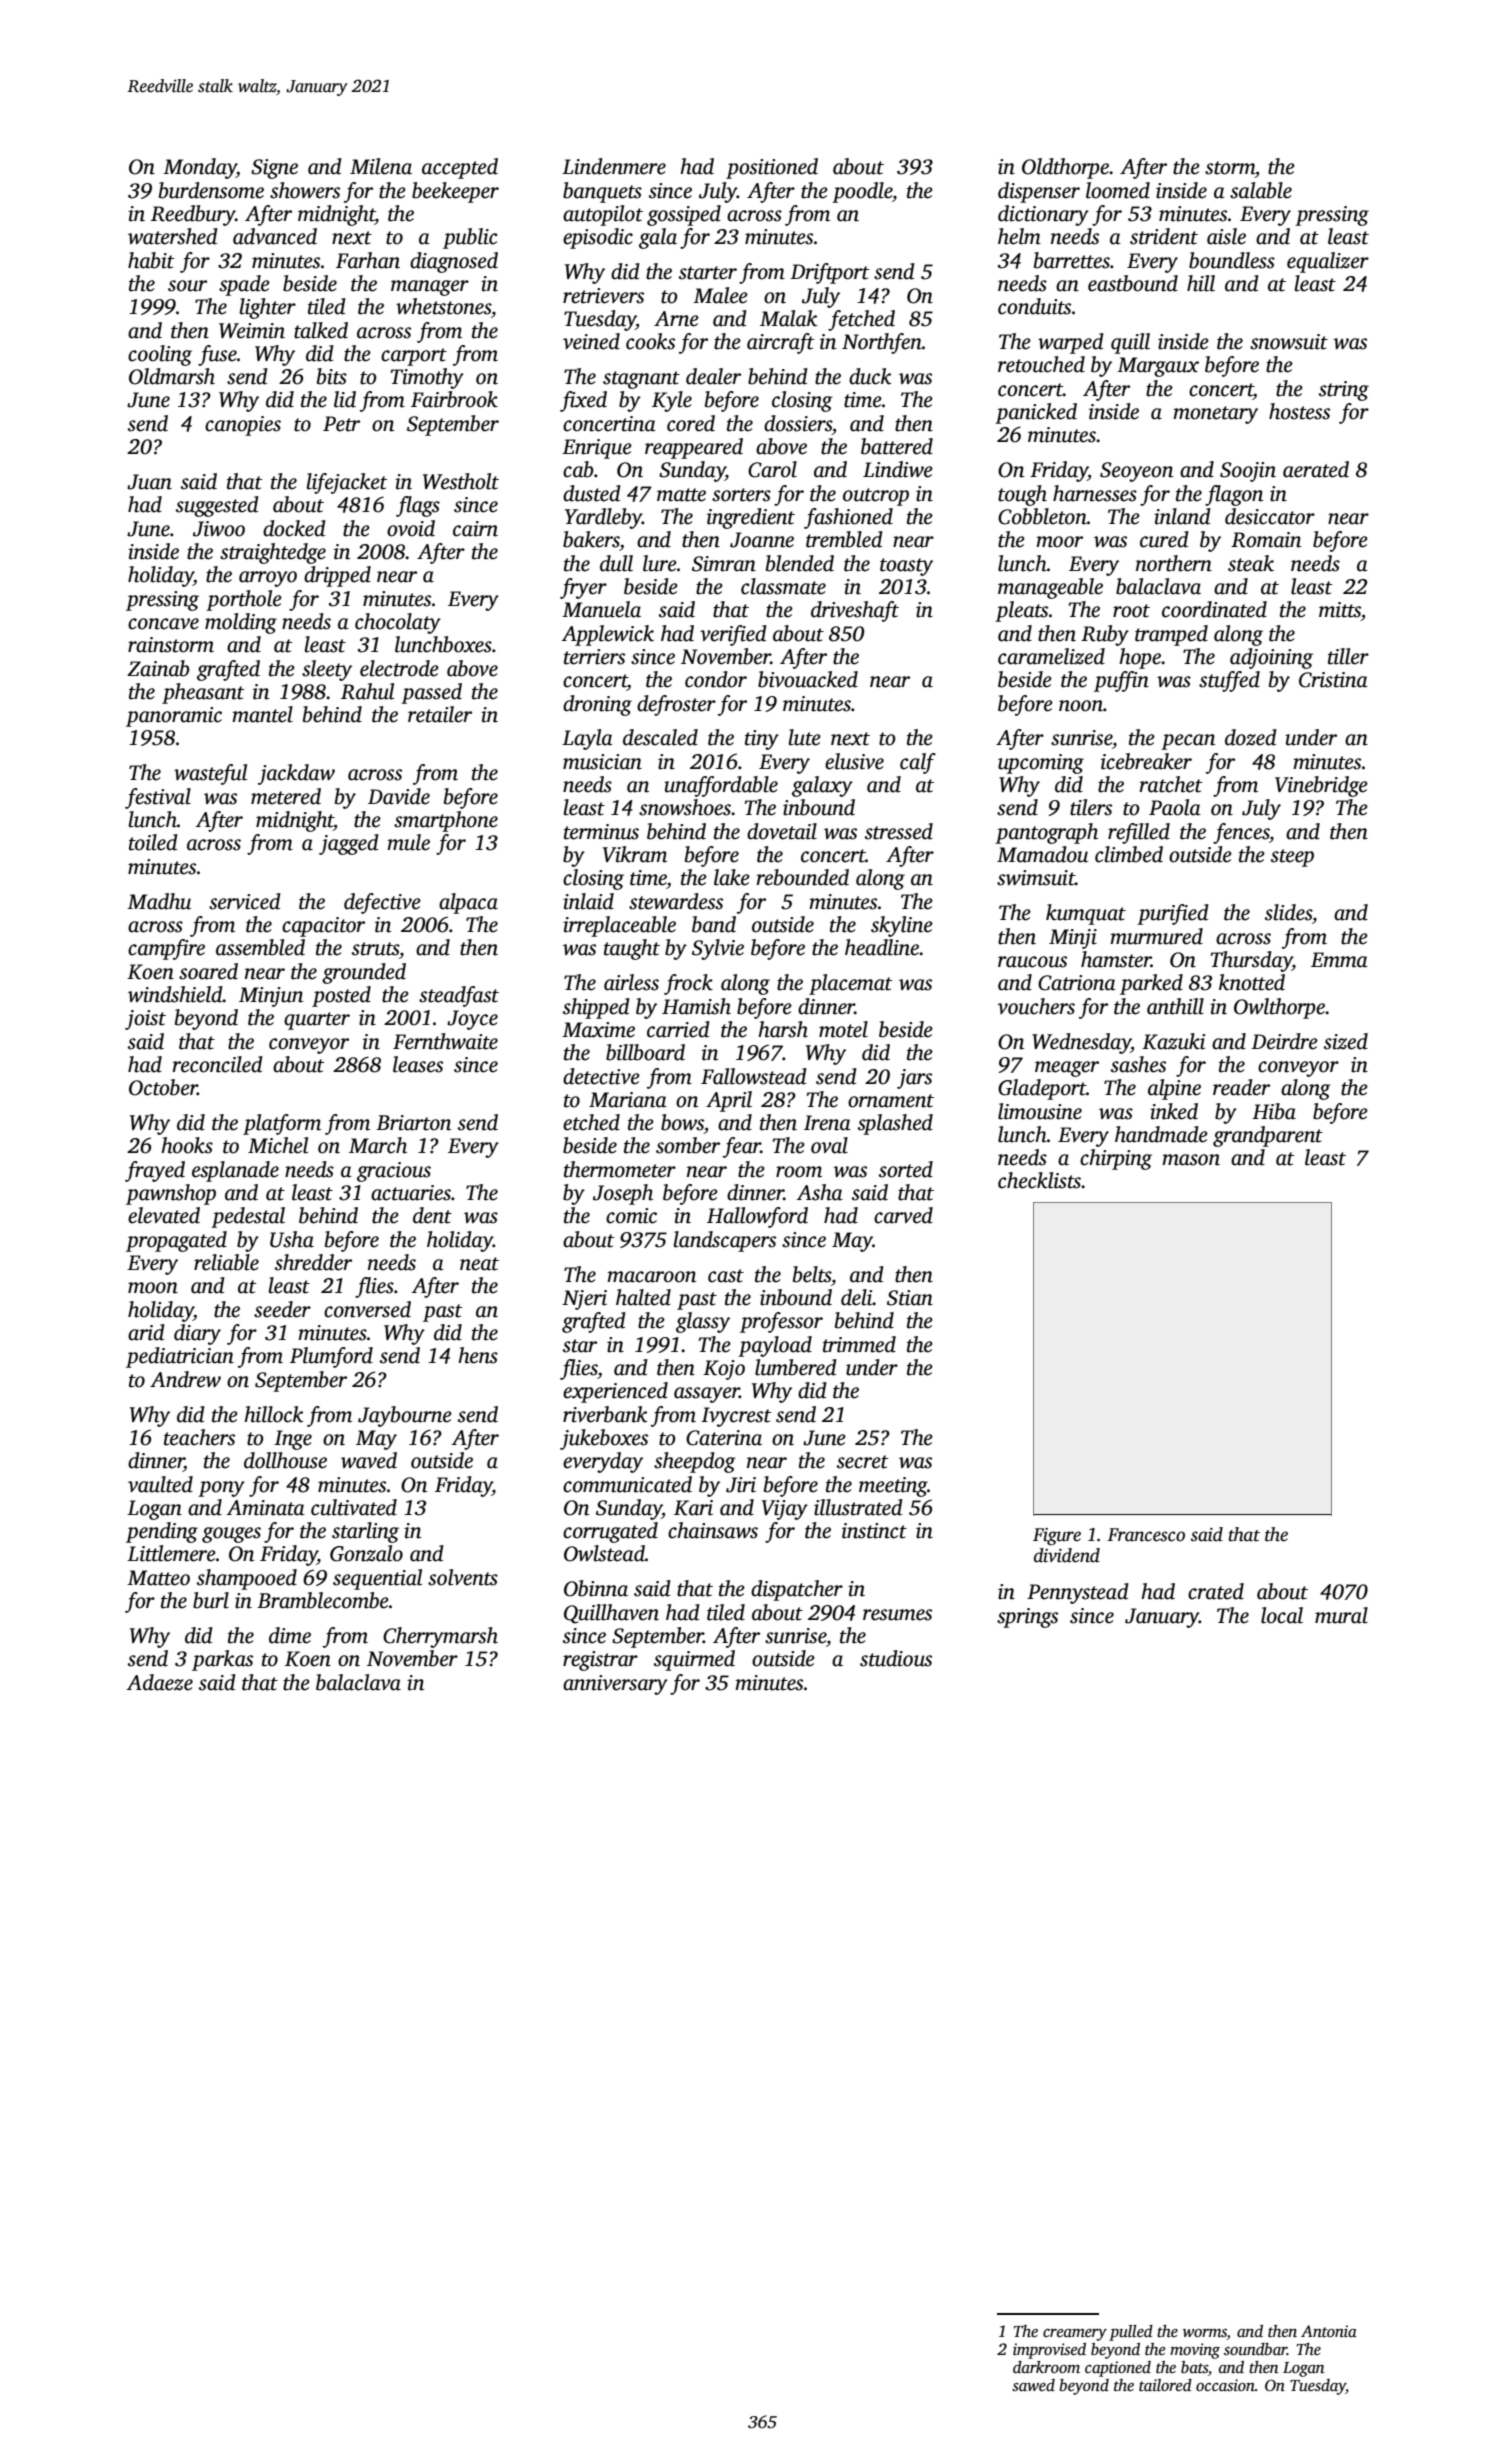 This screenshot has height=2464, width=1496. I want to click on Driftport, so click(829, 273).
